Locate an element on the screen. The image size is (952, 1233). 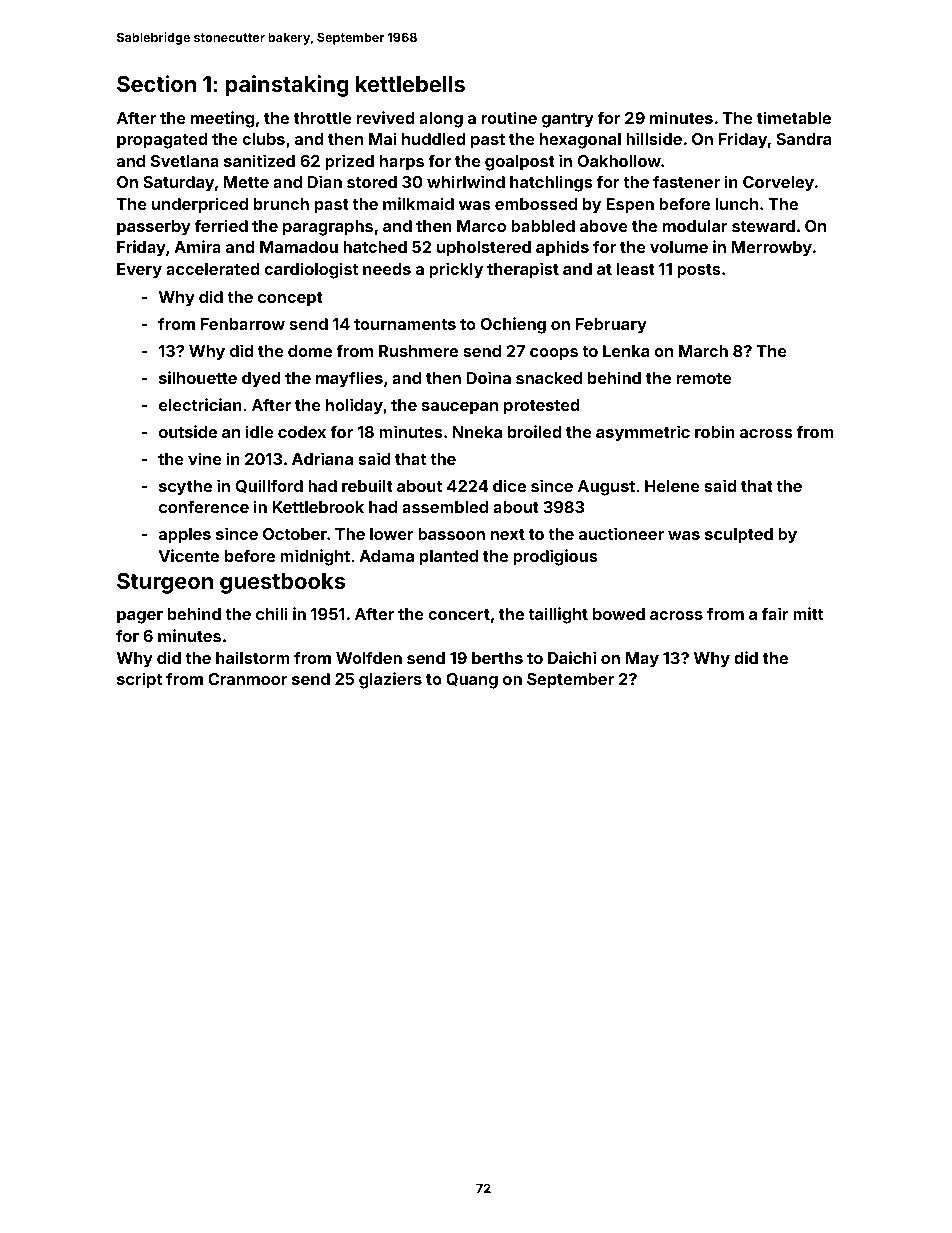
sculpted is located at coordinates (739, 536).
